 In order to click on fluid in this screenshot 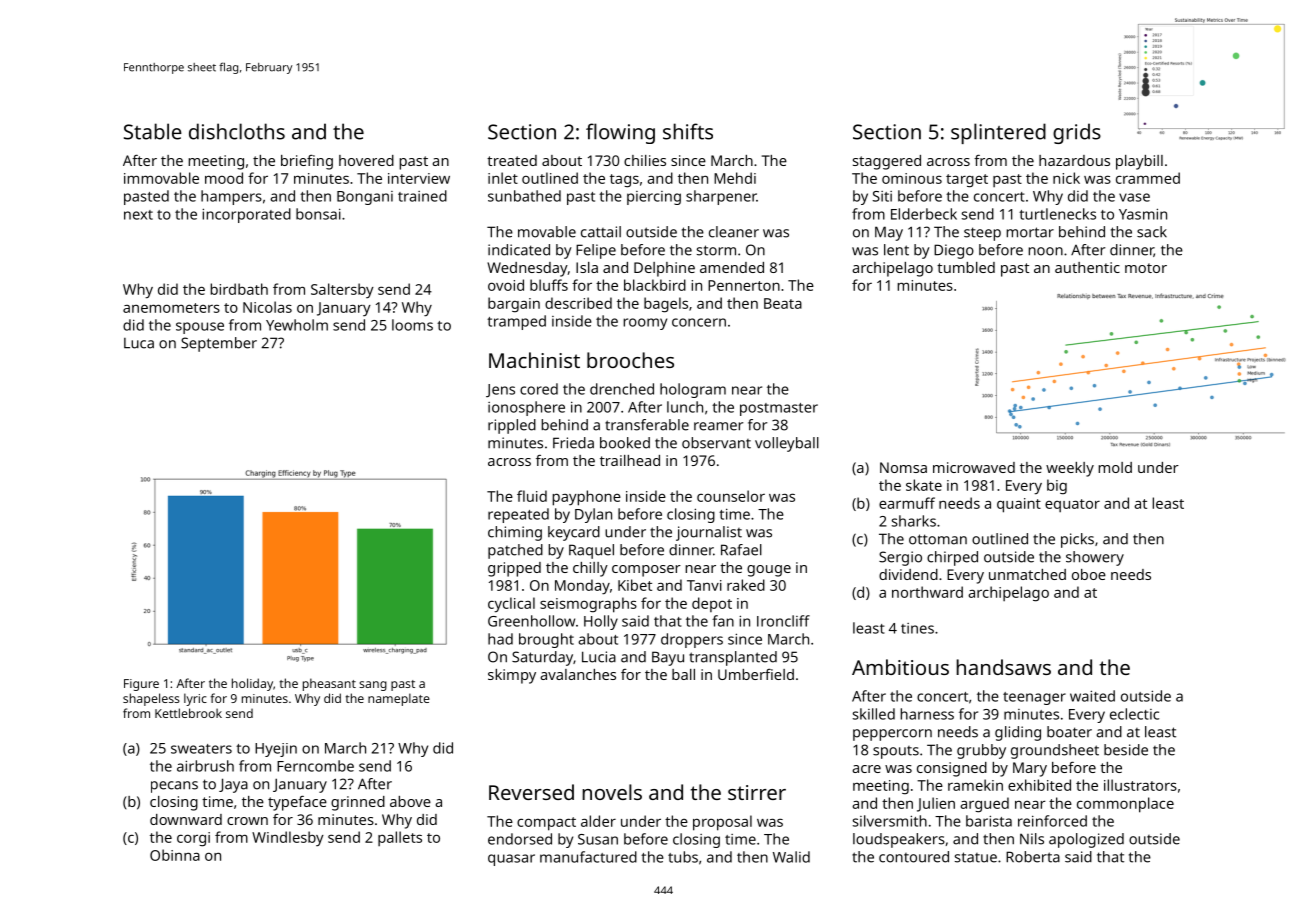, I will do `click(532, 496)`.
